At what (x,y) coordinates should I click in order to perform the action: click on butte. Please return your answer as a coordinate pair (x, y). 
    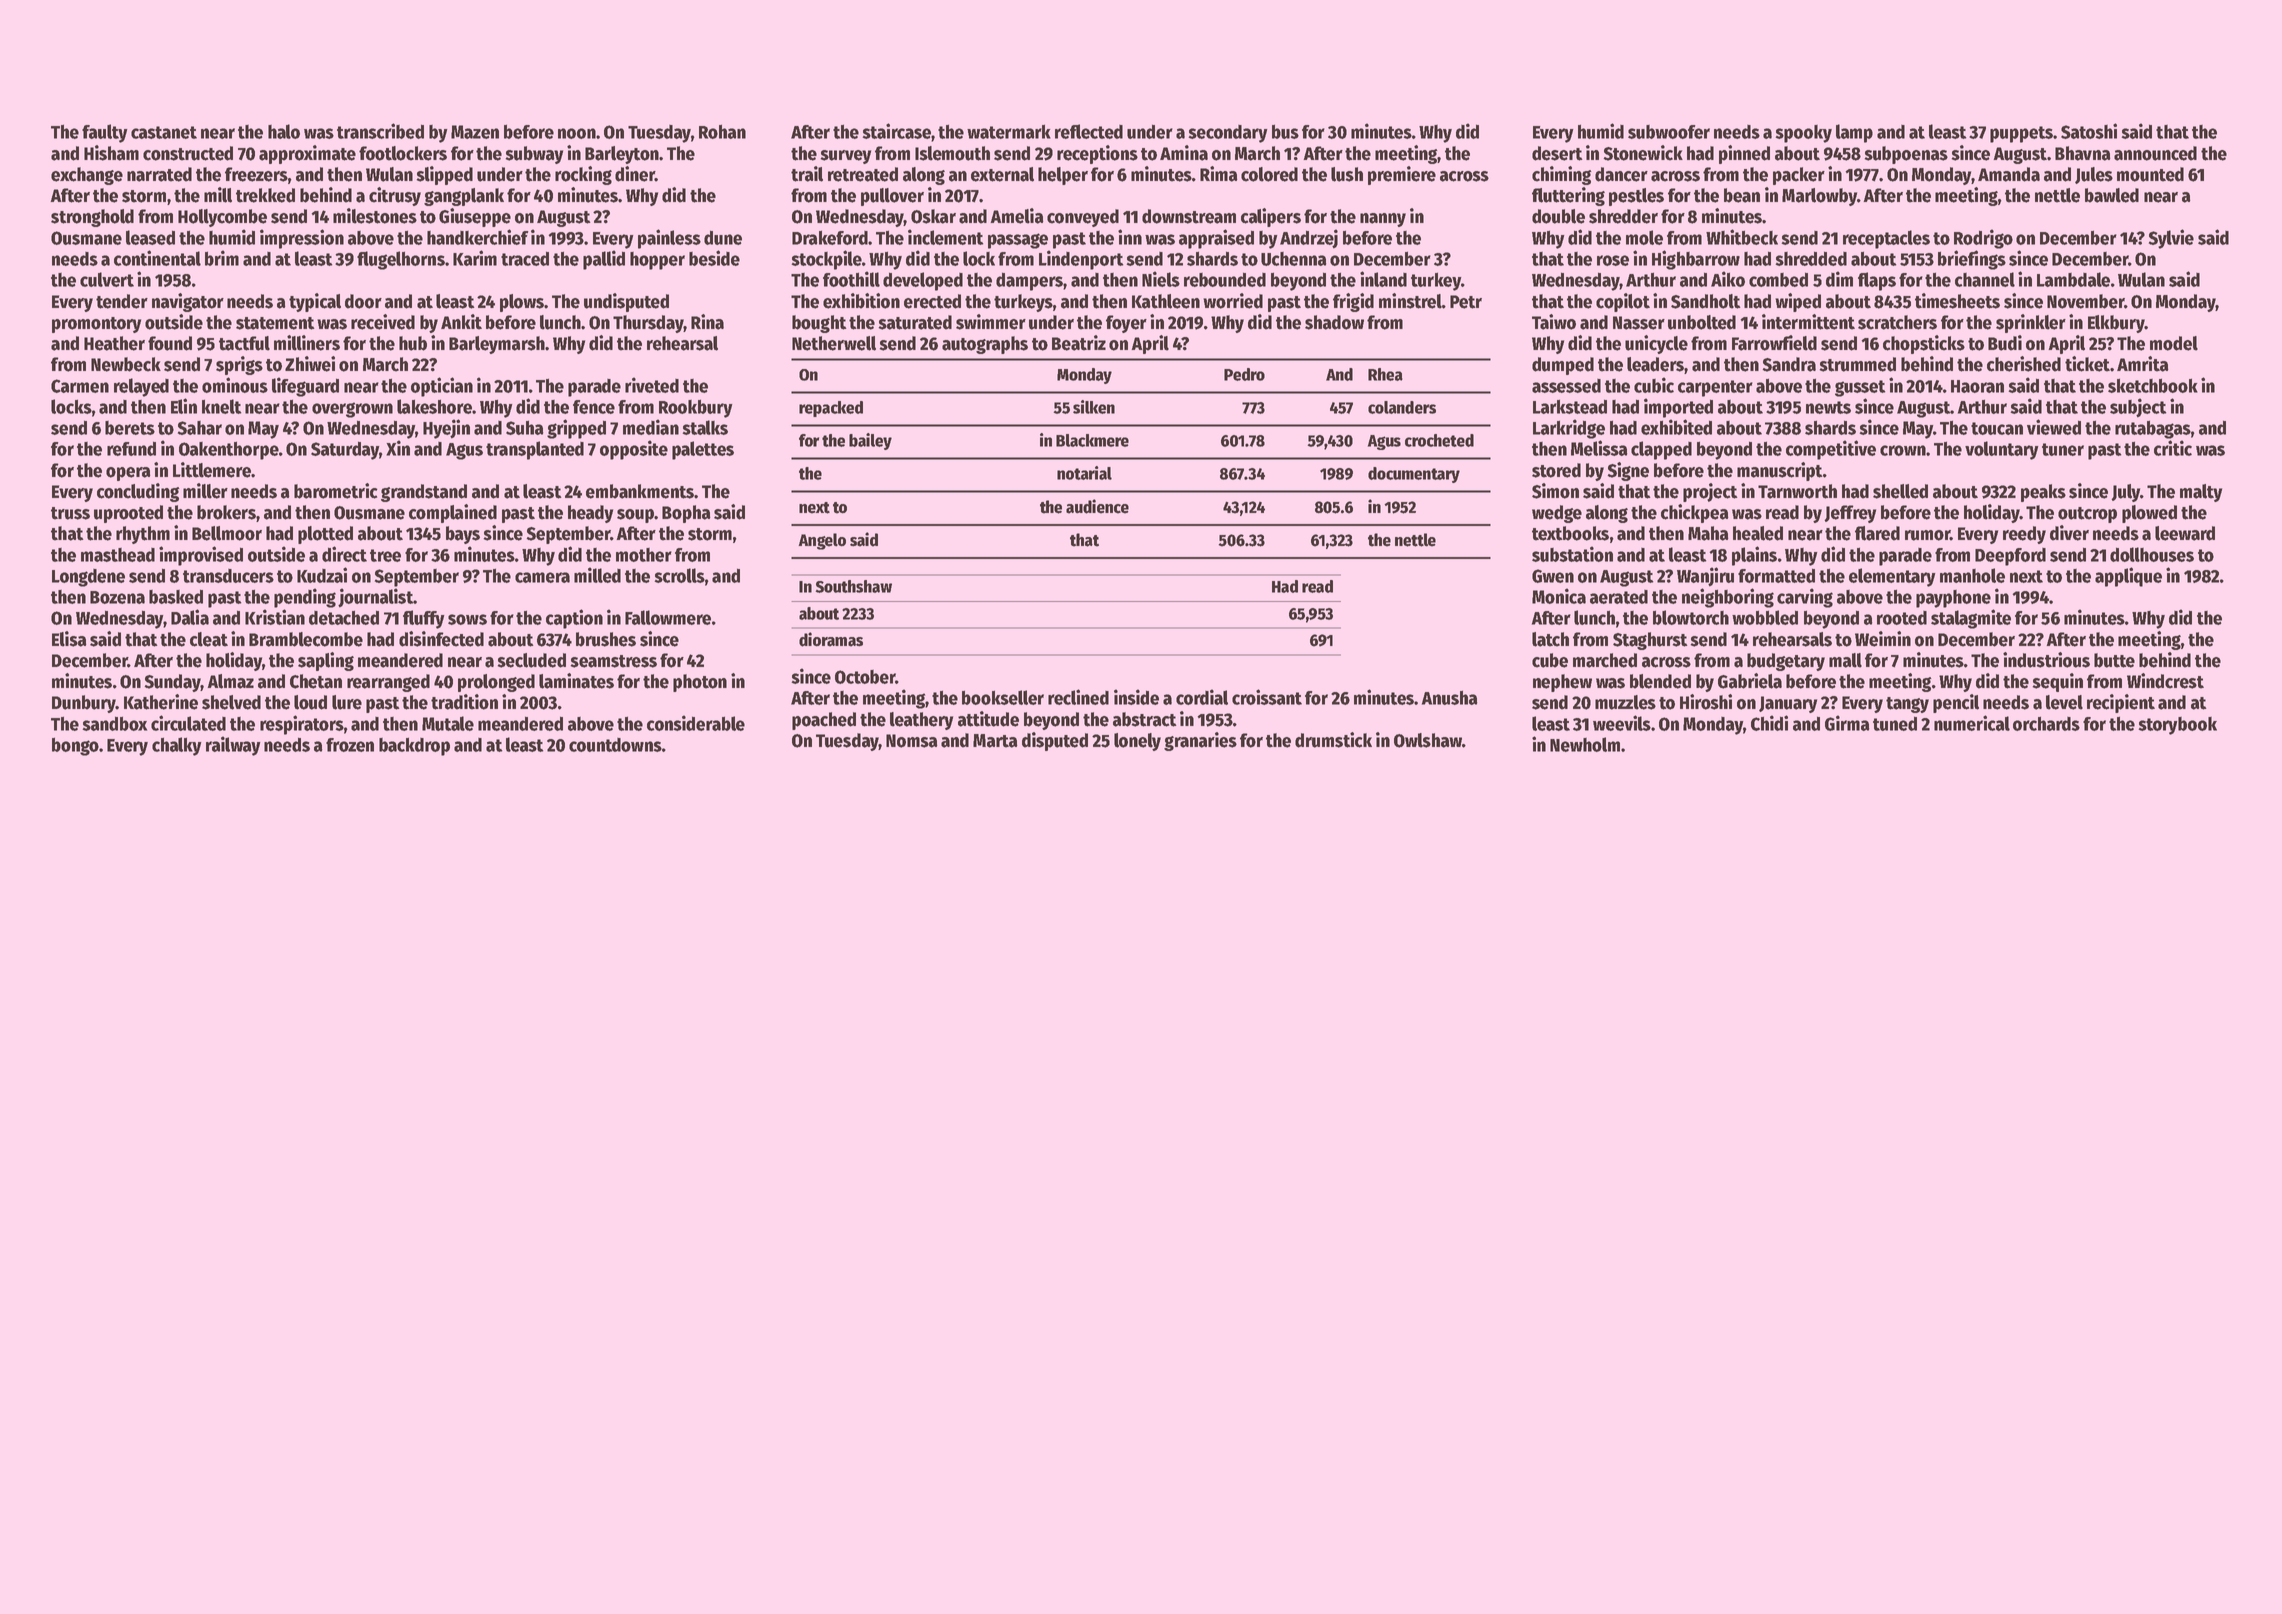
    Looking at the image, I should click on (2114, 660).
